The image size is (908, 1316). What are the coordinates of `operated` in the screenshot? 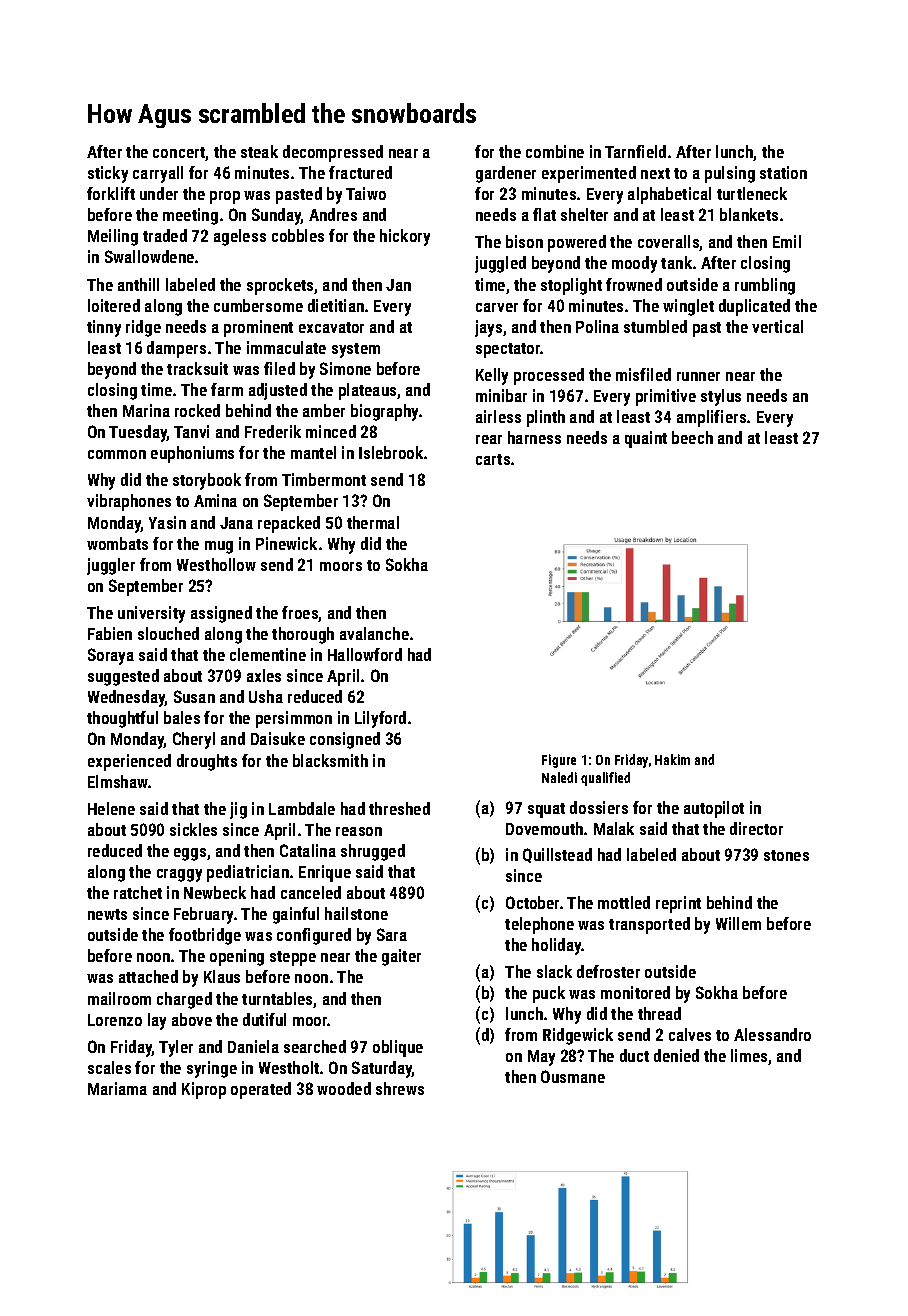 It's located at (261, 1090).
